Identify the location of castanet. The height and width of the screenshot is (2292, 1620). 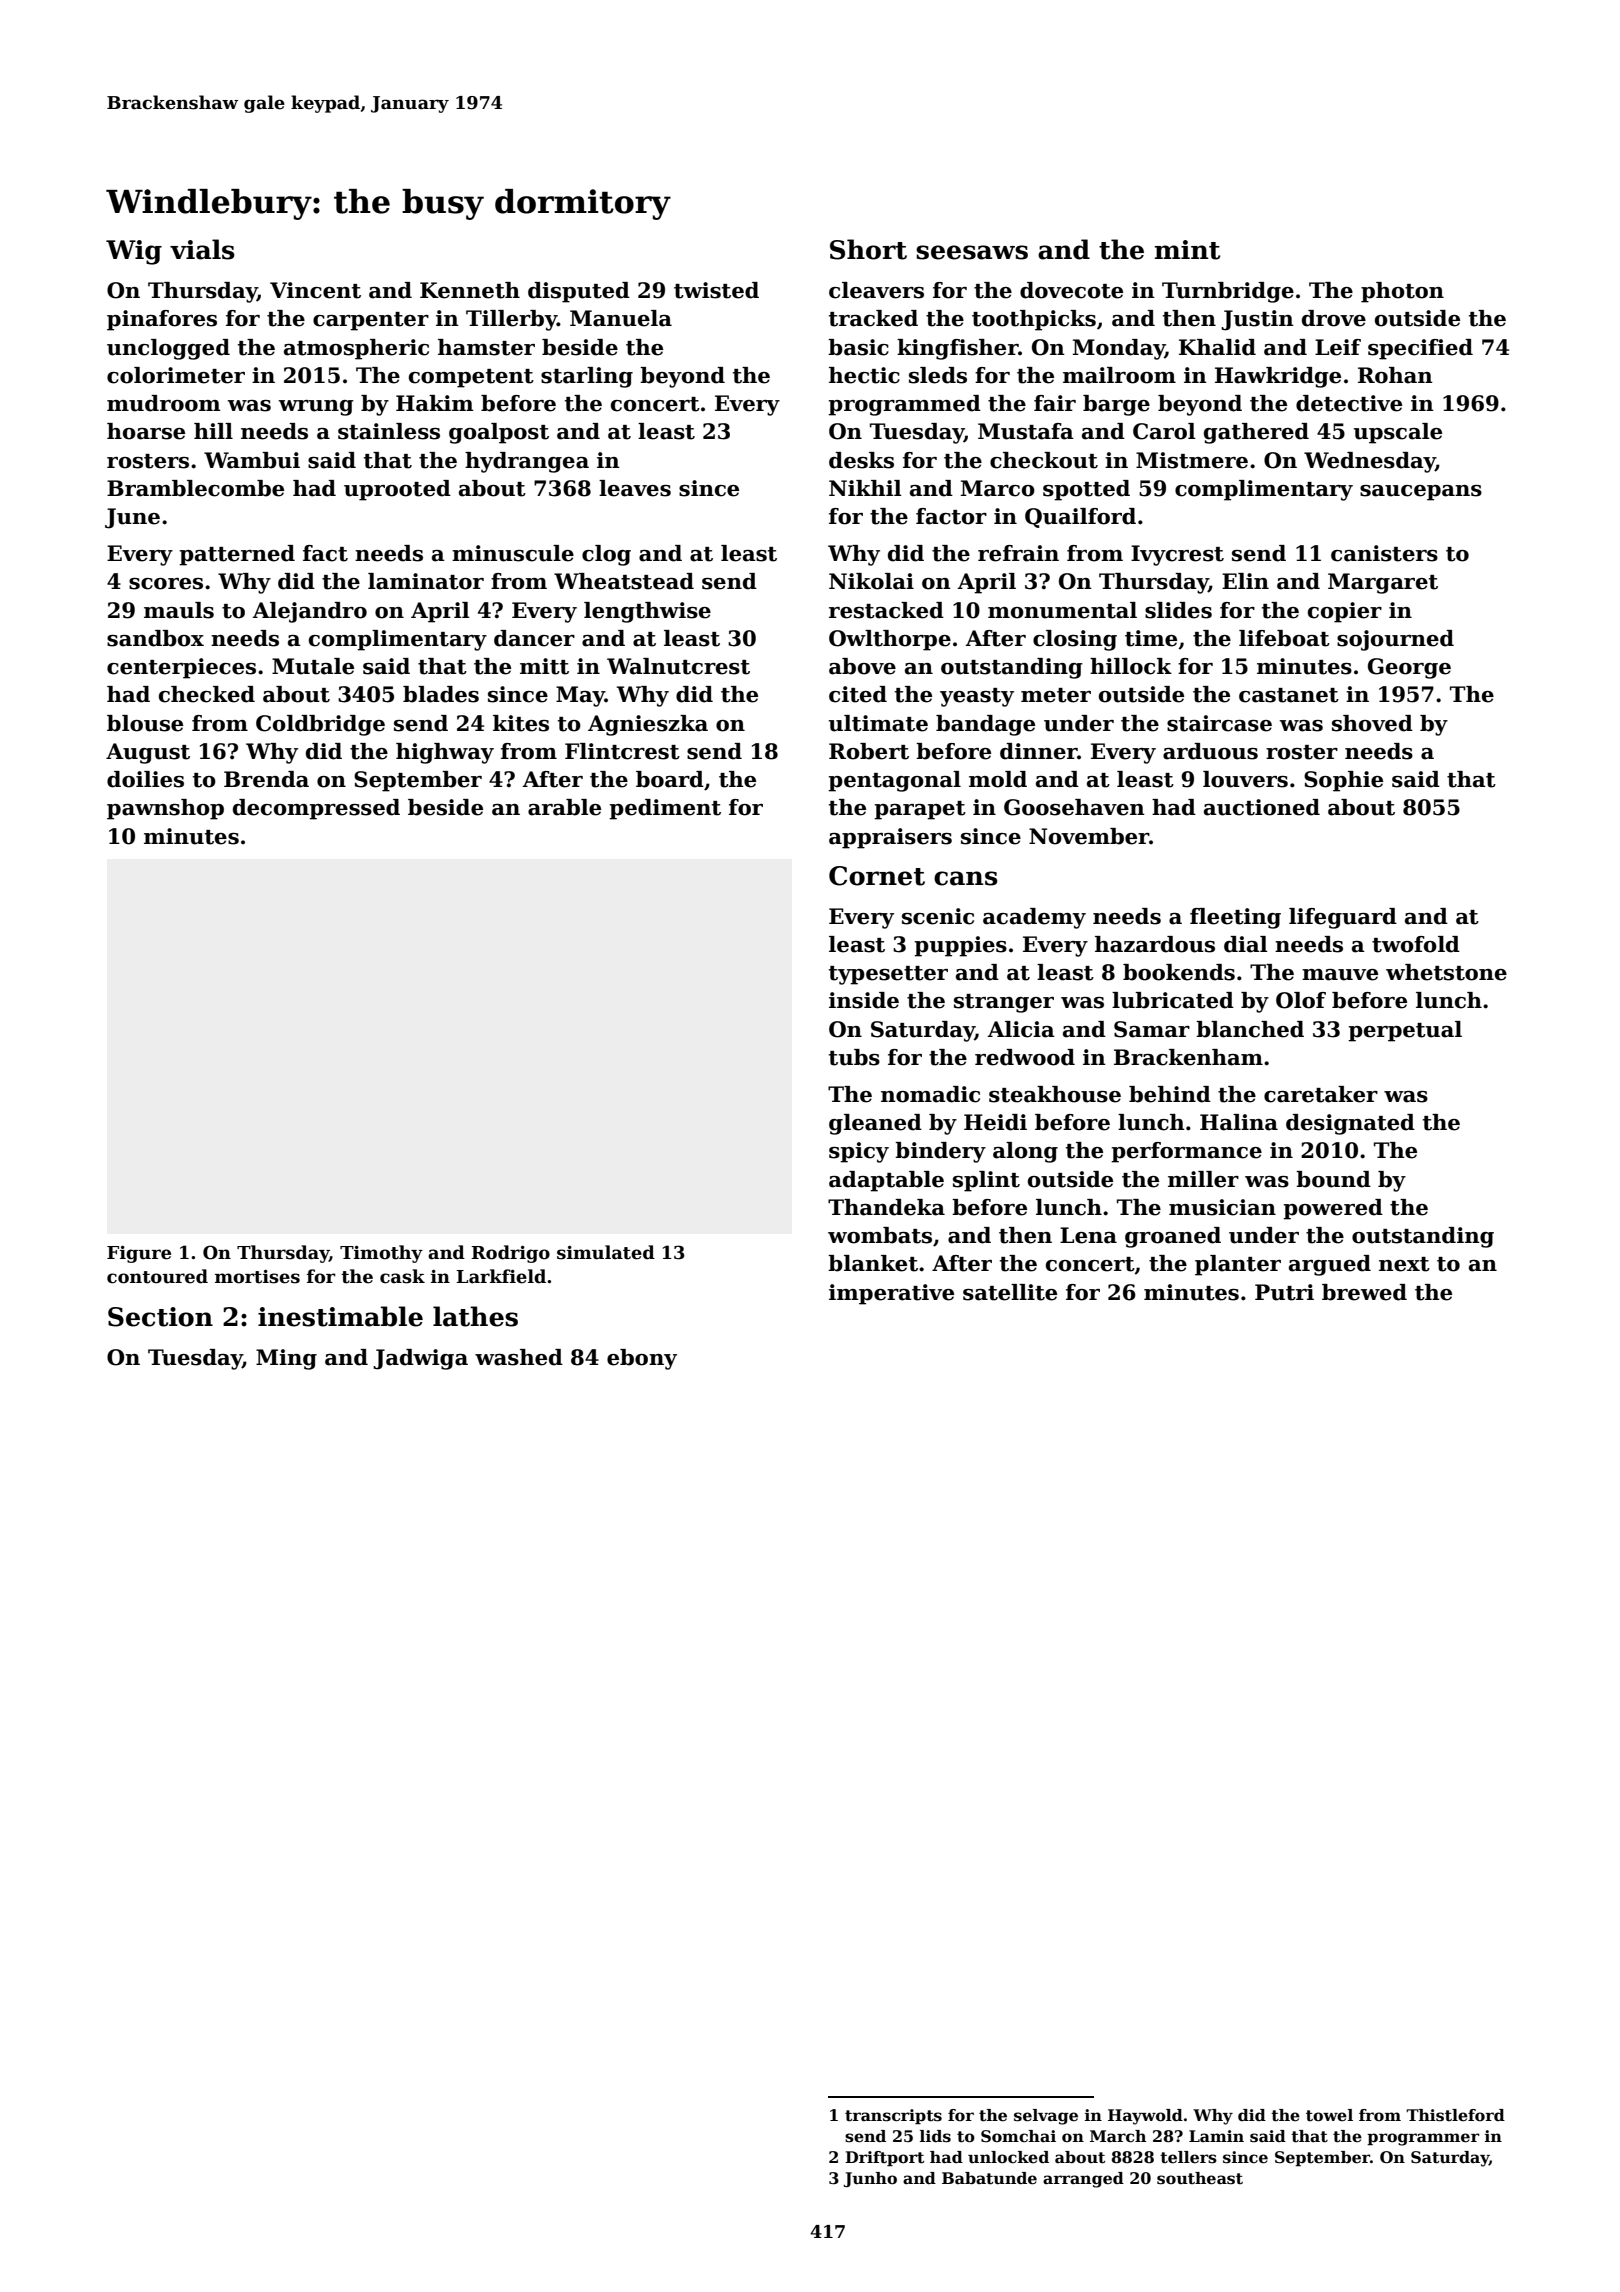
(1289, 695).
